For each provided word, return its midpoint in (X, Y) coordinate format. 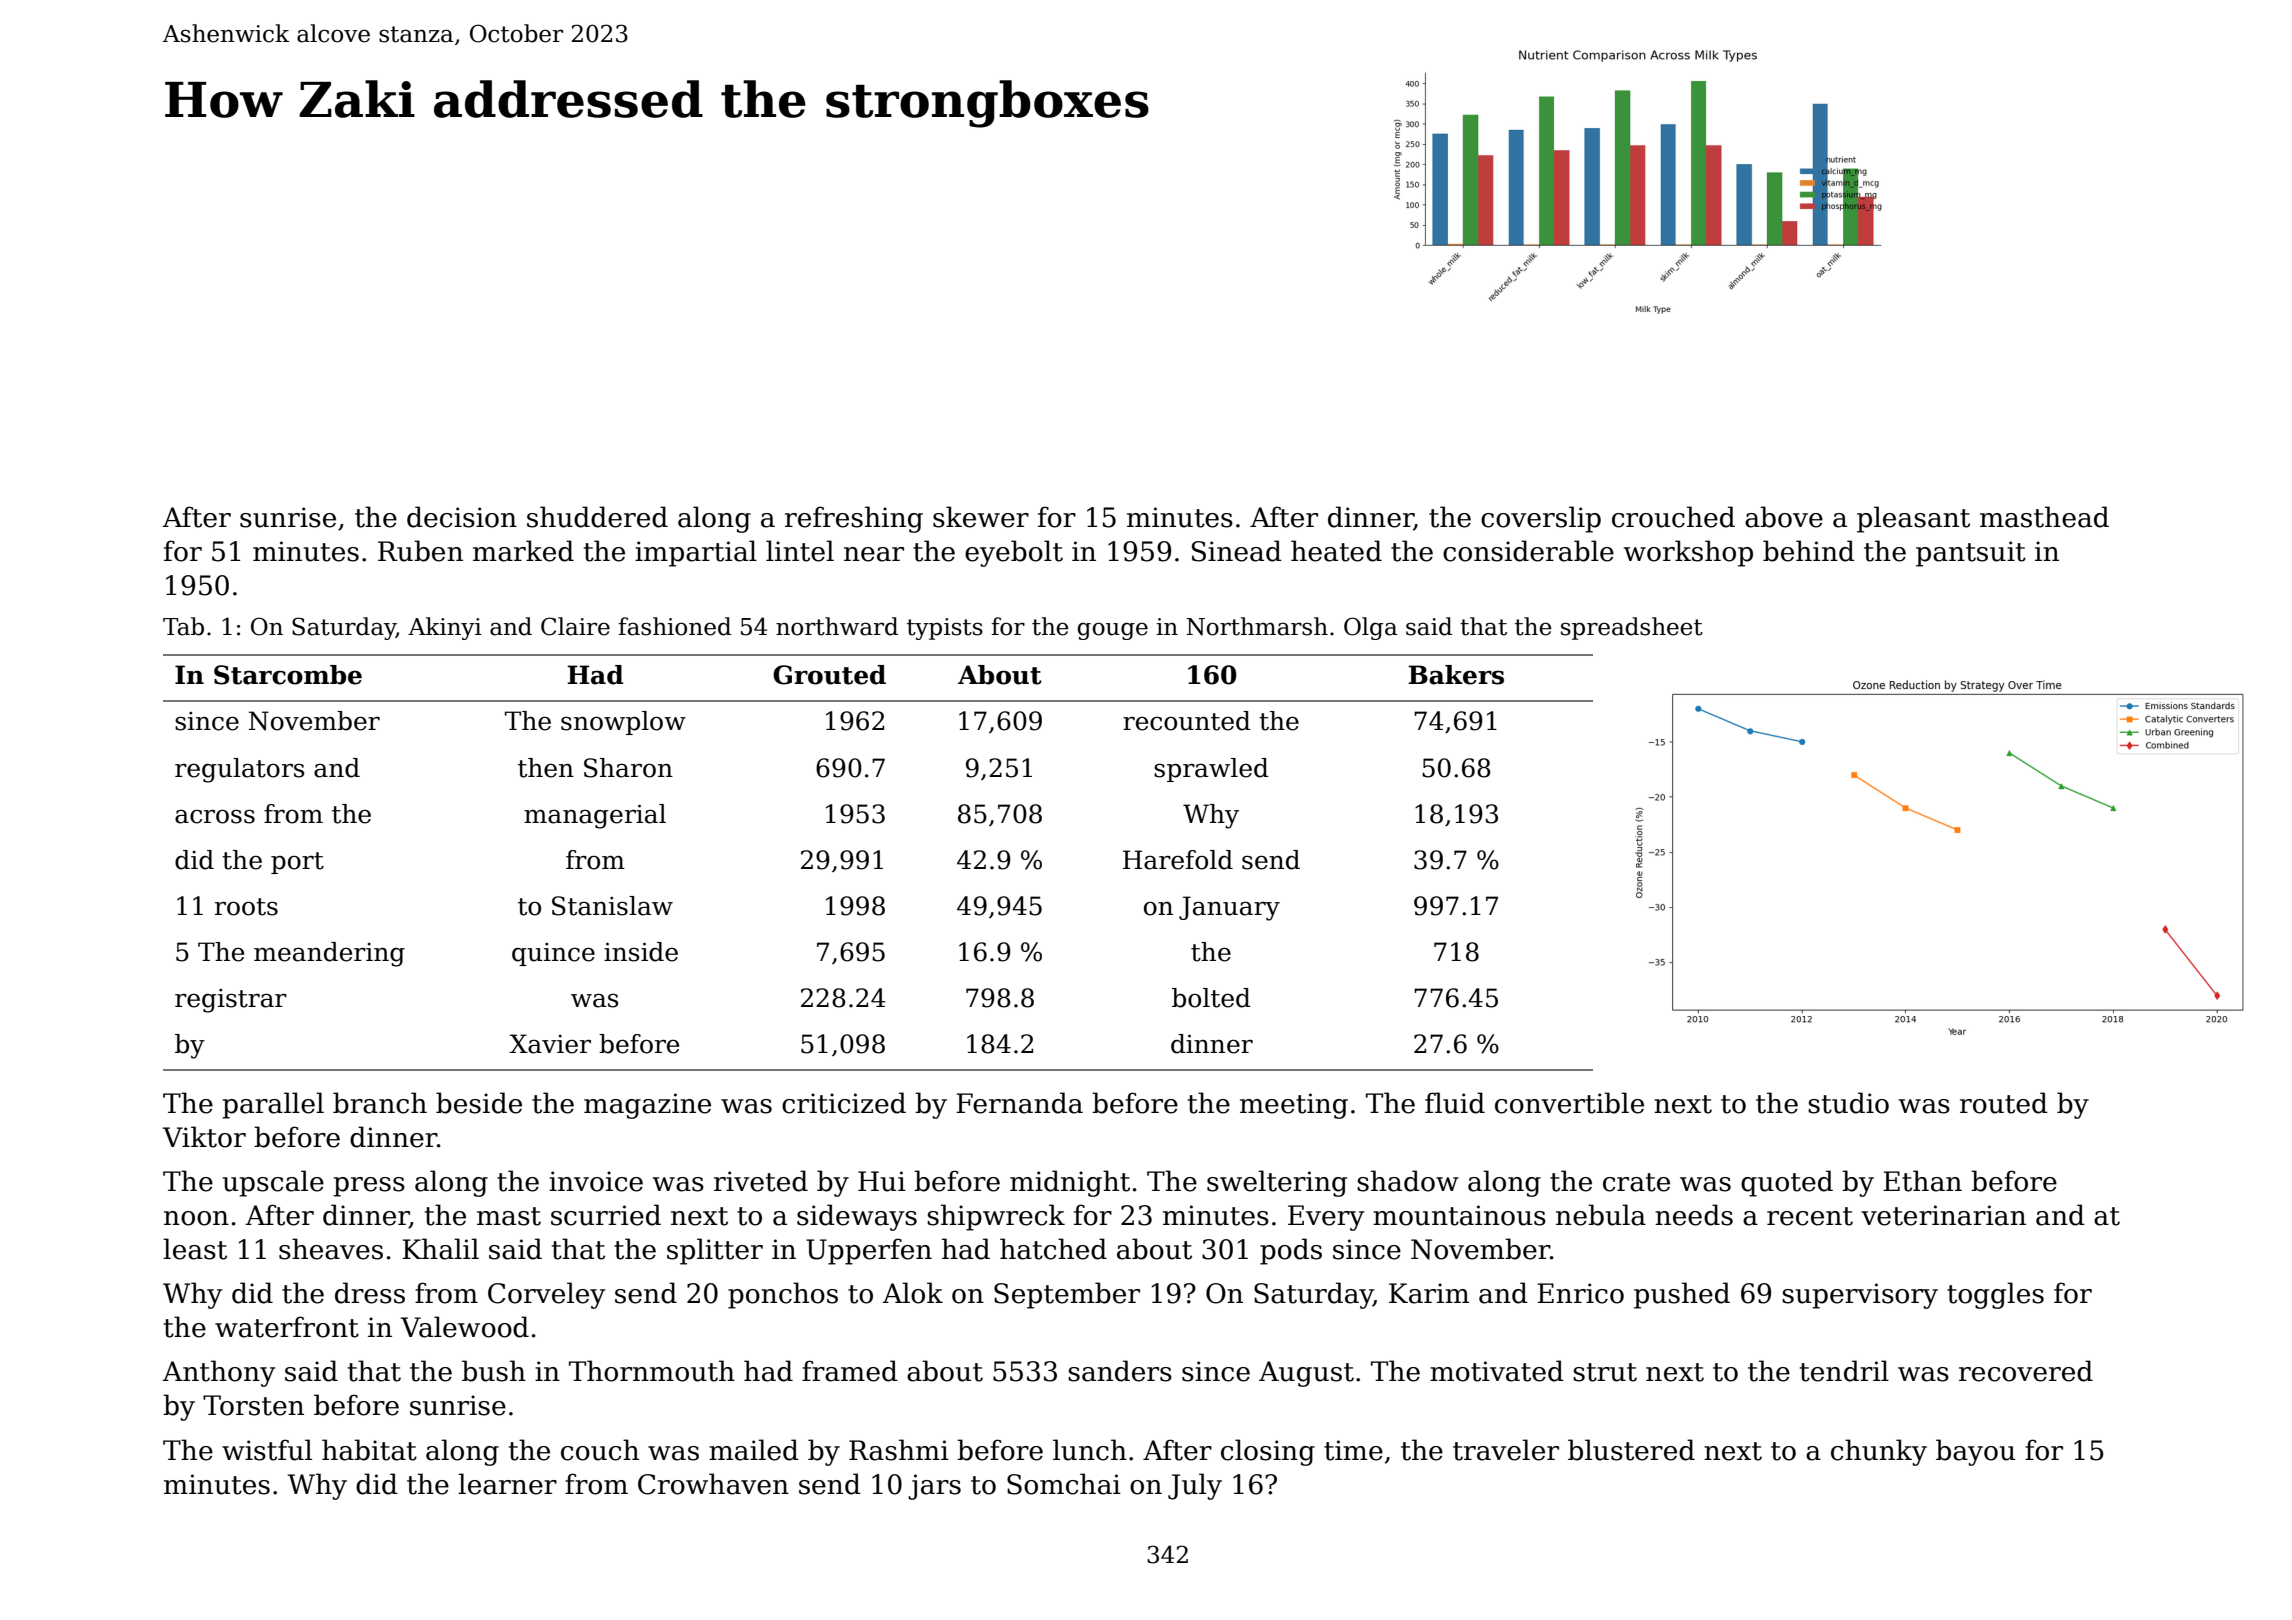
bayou (1975, 1452)
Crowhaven (713, 1484)
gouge (1112, 631)
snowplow (623, 723)
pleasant (1913, 519)
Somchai (1064, 1484)
